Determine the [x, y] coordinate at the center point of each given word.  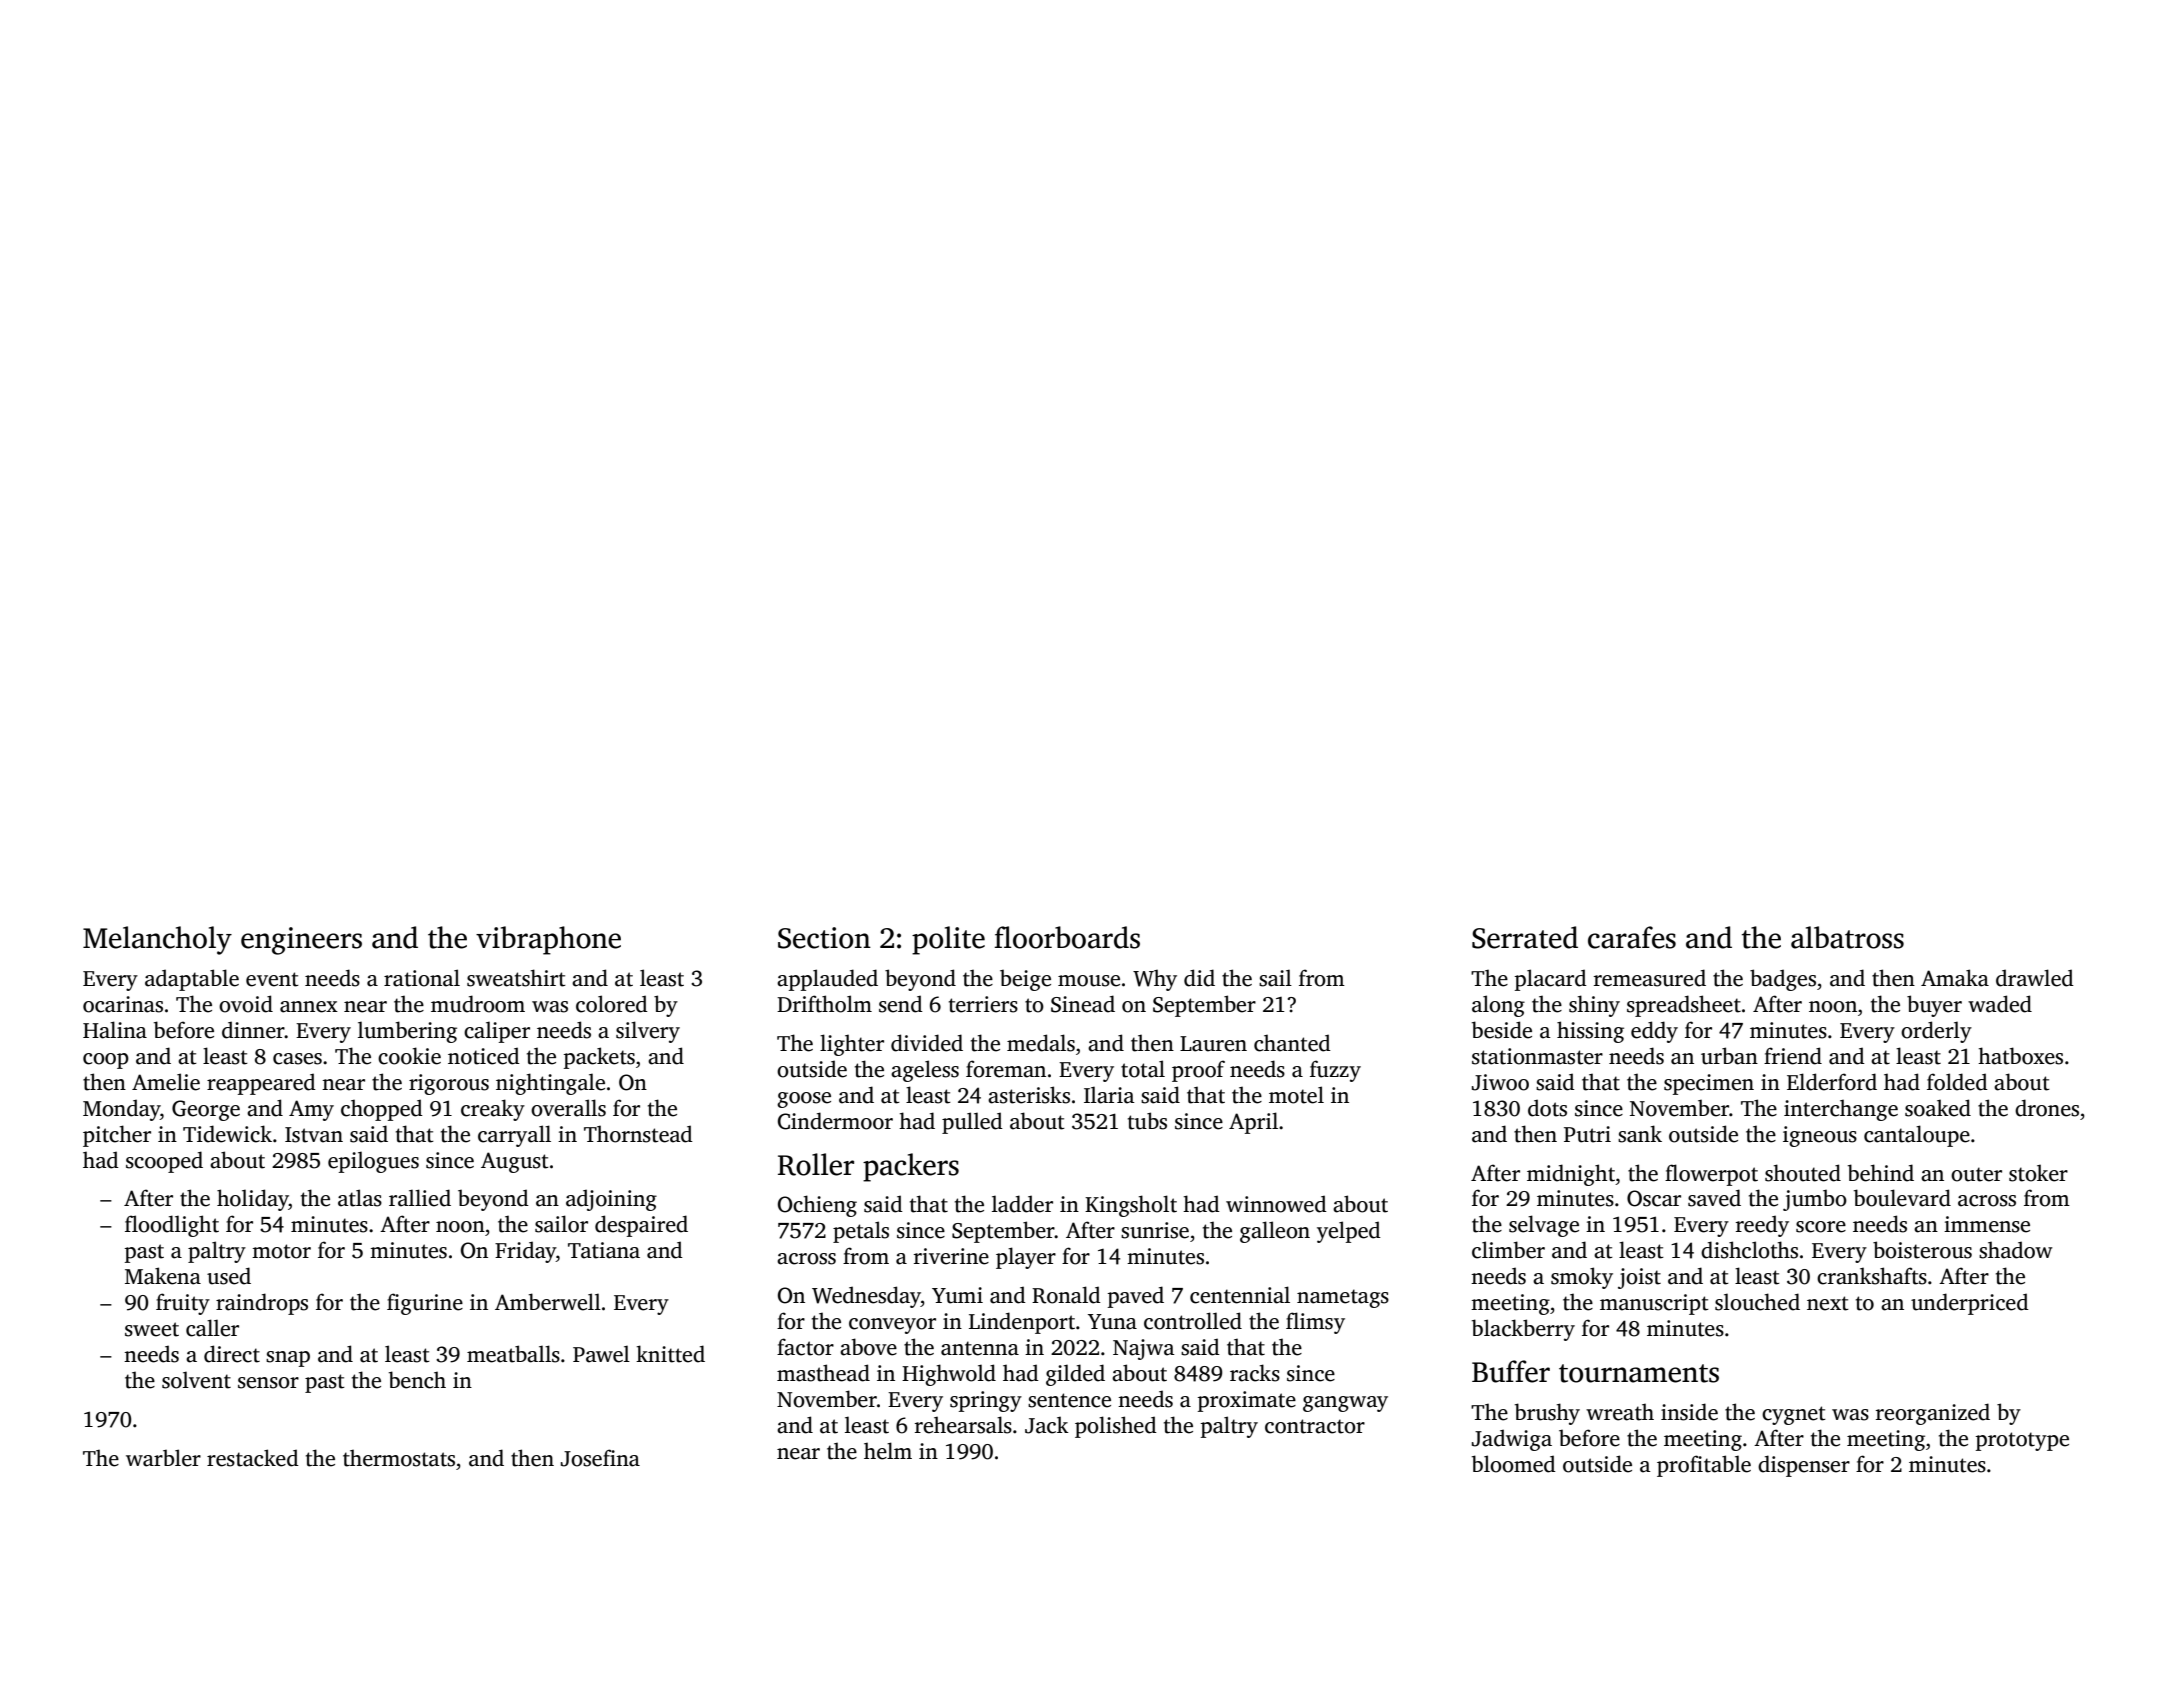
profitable [1704, 1466]
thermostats [399, 1458]
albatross [1847, 937]
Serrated [1525, 937]
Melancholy [157, 940]
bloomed [1514, 1464]
